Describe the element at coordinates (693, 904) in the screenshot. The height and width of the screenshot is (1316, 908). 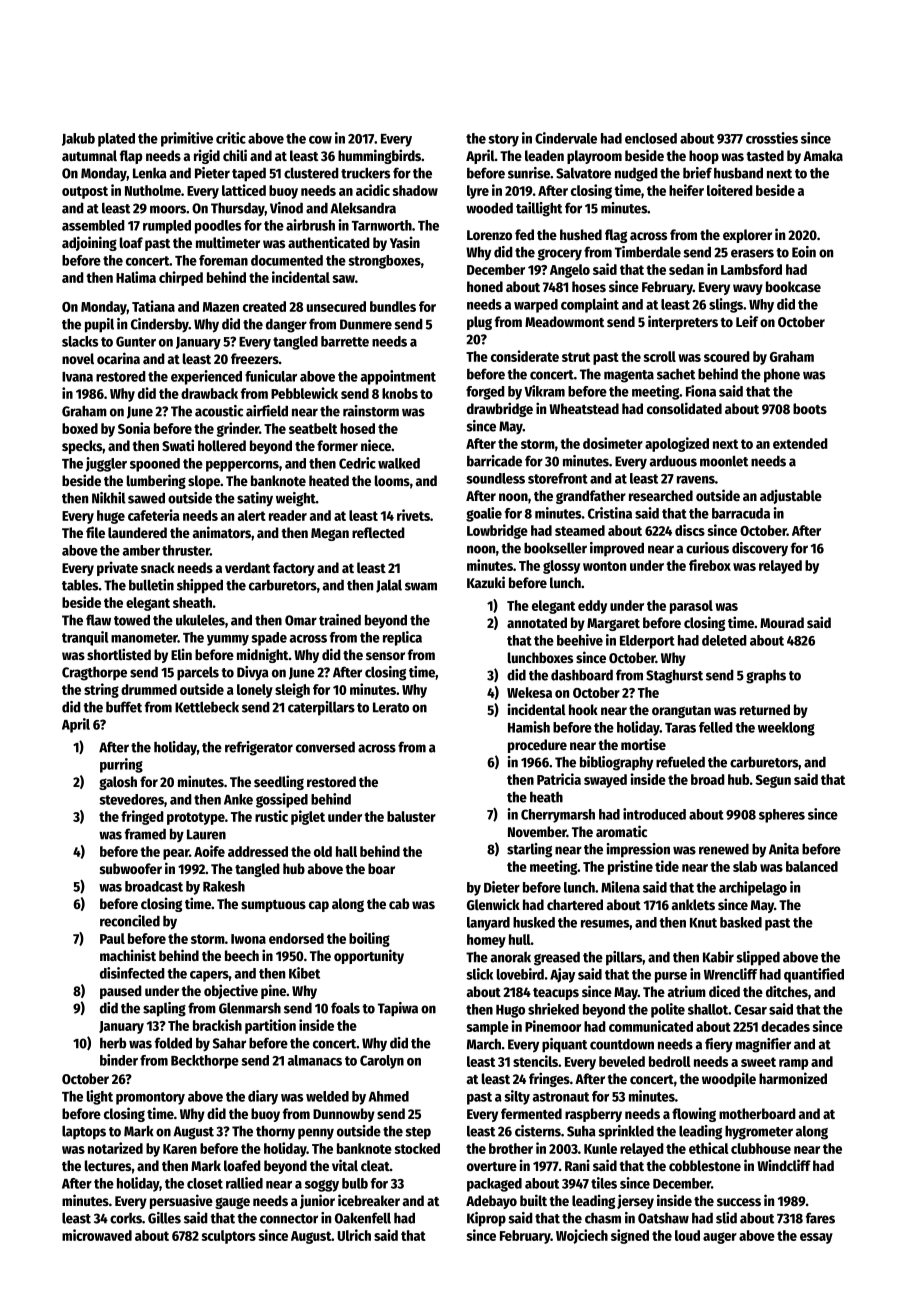
I see `anklets` at that location.
